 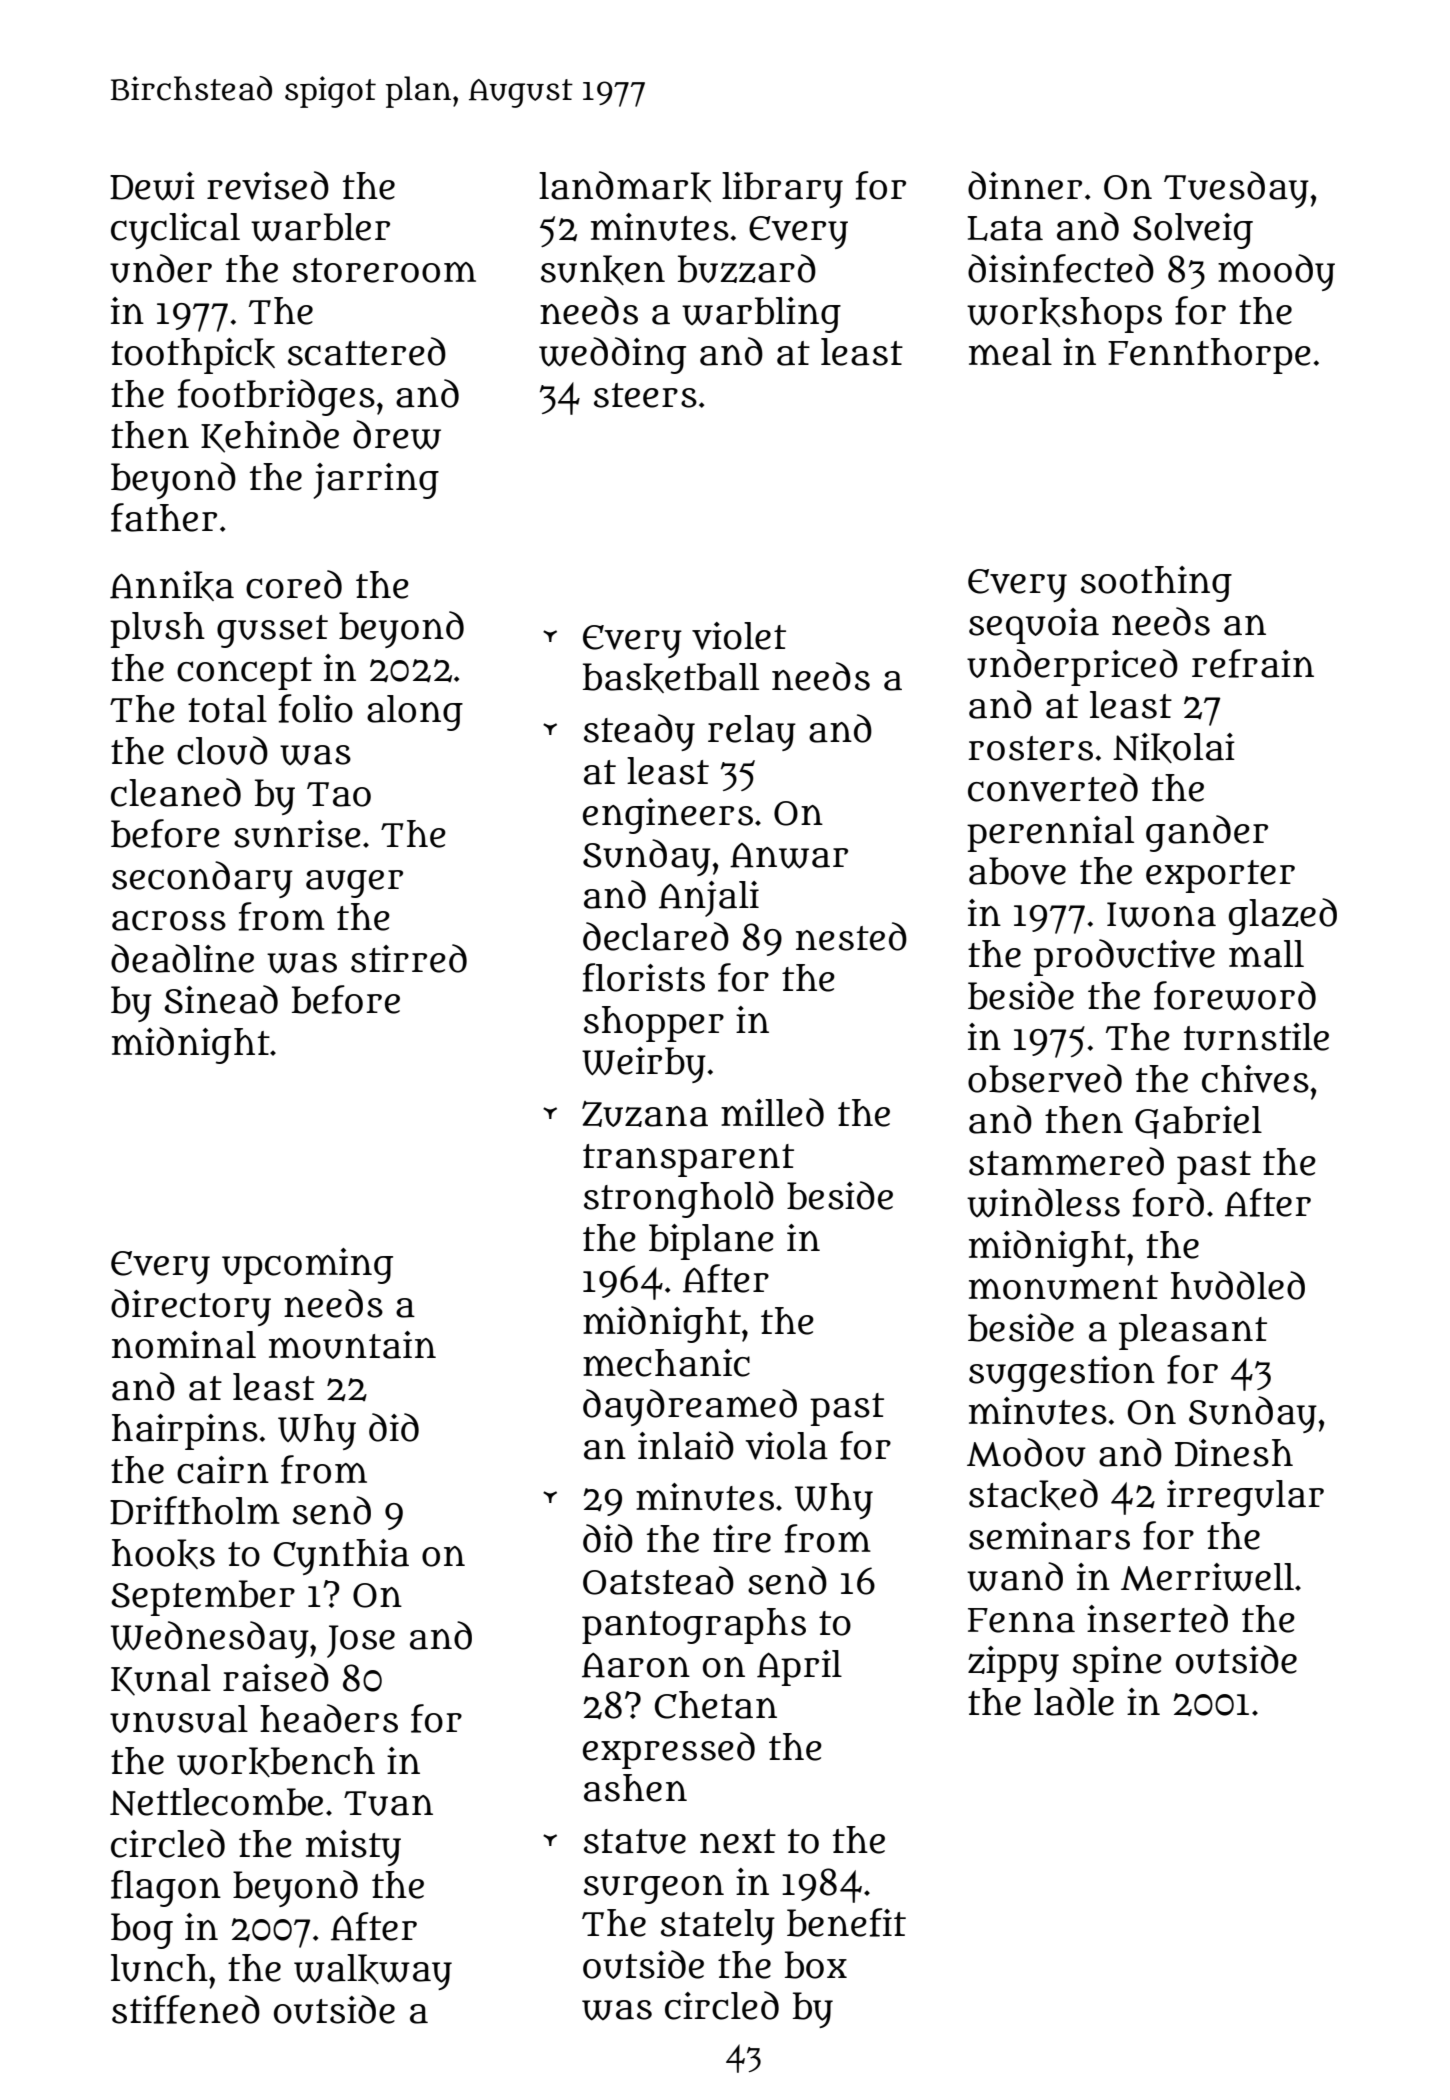 What do you see at coordinates (782, 190) in the screenshot?
I see `library` at bounding box center [782, 190].
